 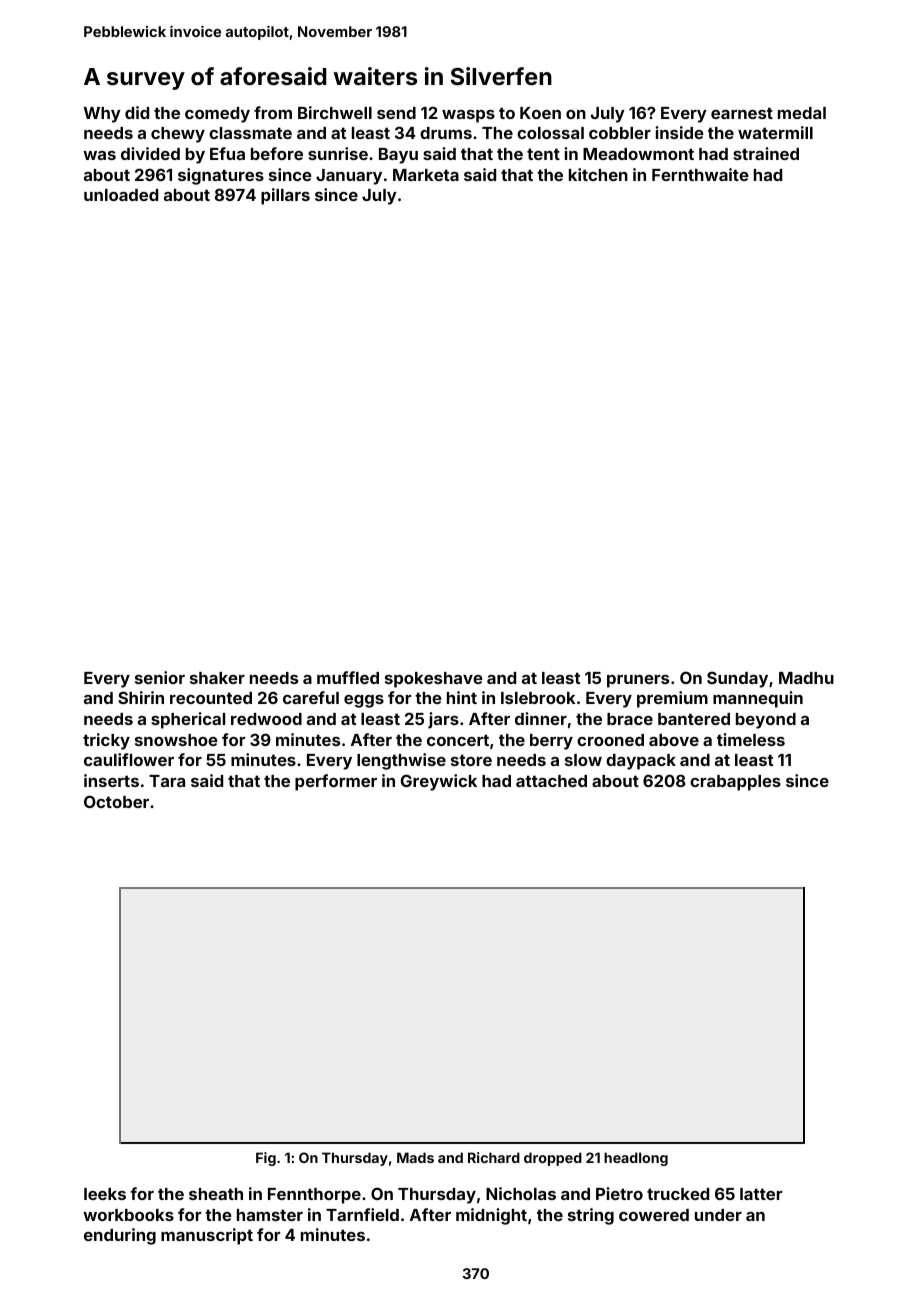 What do you see at coordinates (491, 1216) in the image?
I see `midnight` at bounding box center [491, 1216].
